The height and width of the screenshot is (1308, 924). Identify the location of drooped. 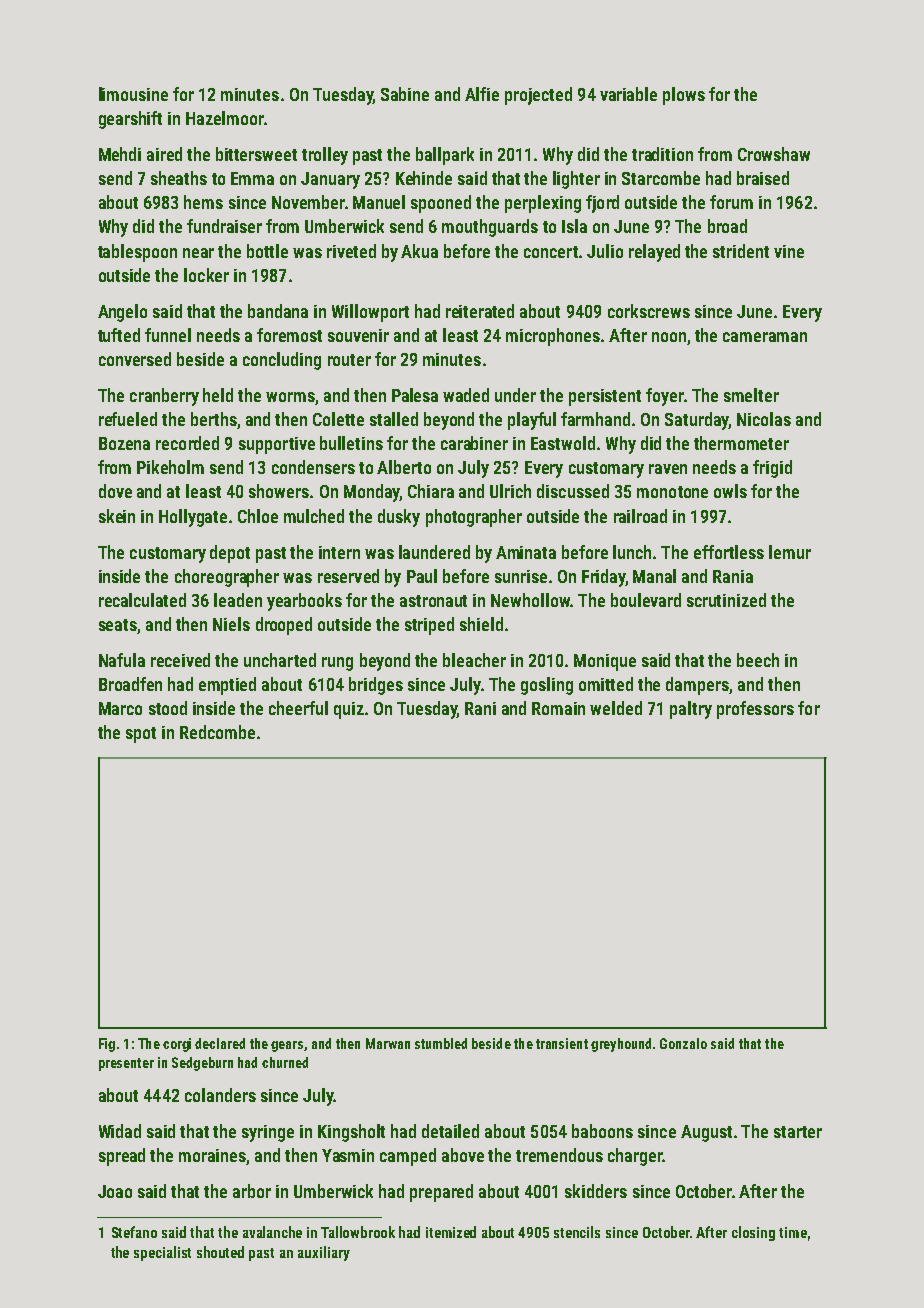
(284, 626).
